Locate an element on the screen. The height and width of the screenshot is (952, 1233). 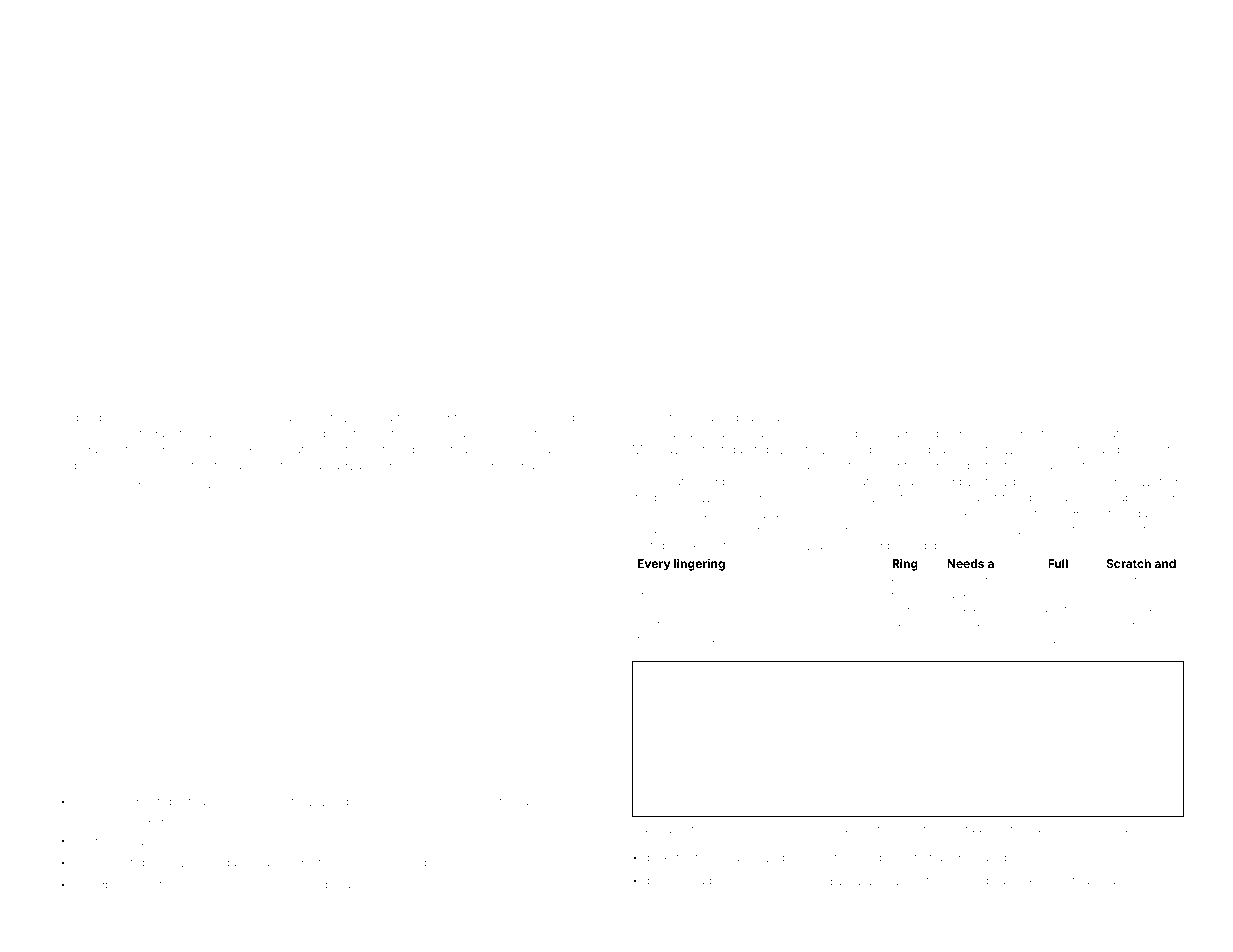
Why is located at coordinates (109, 486).
